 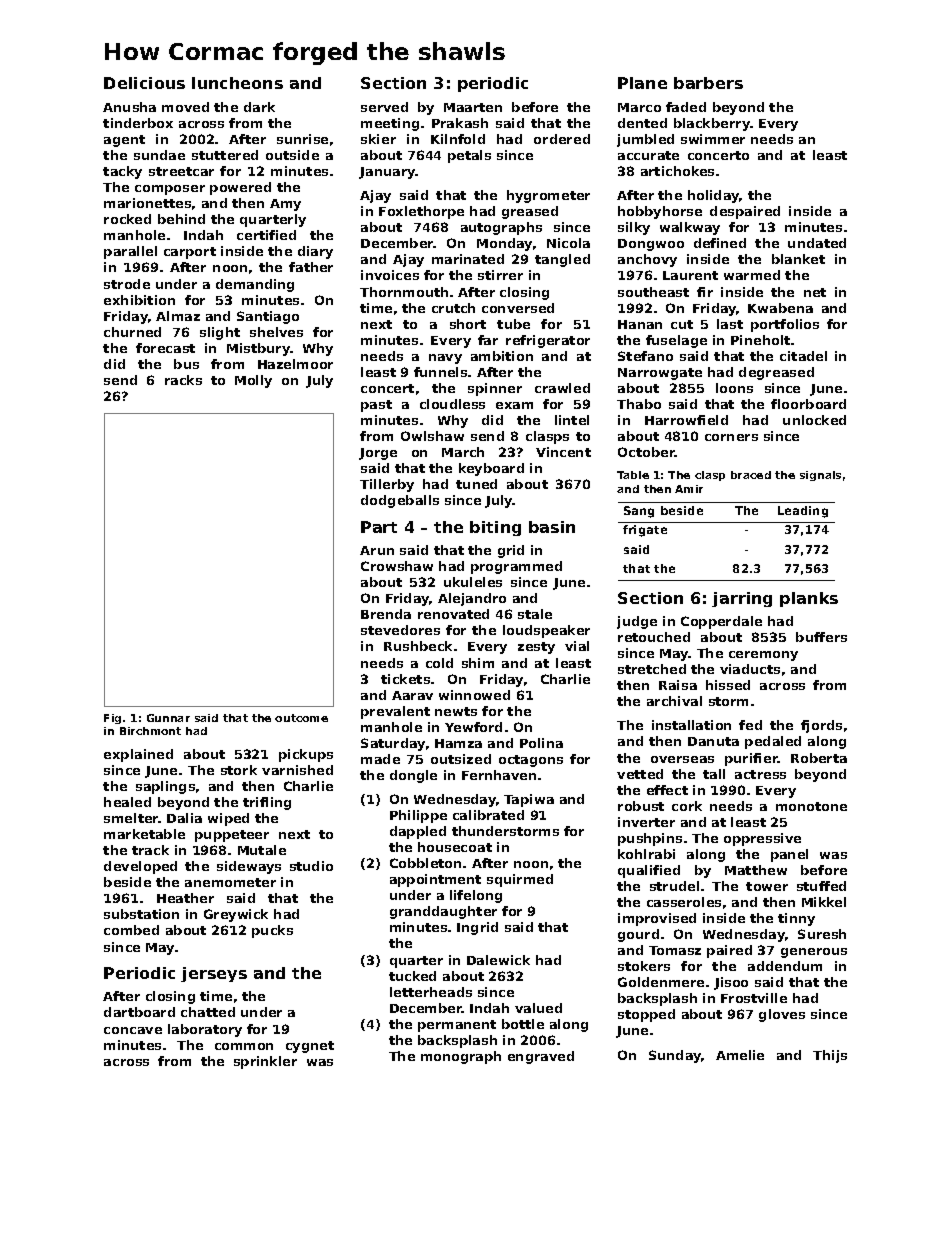 What do you see at coordinates (230, 882) in the page?
I see `anemometer` at bounding box center [230, 882].
